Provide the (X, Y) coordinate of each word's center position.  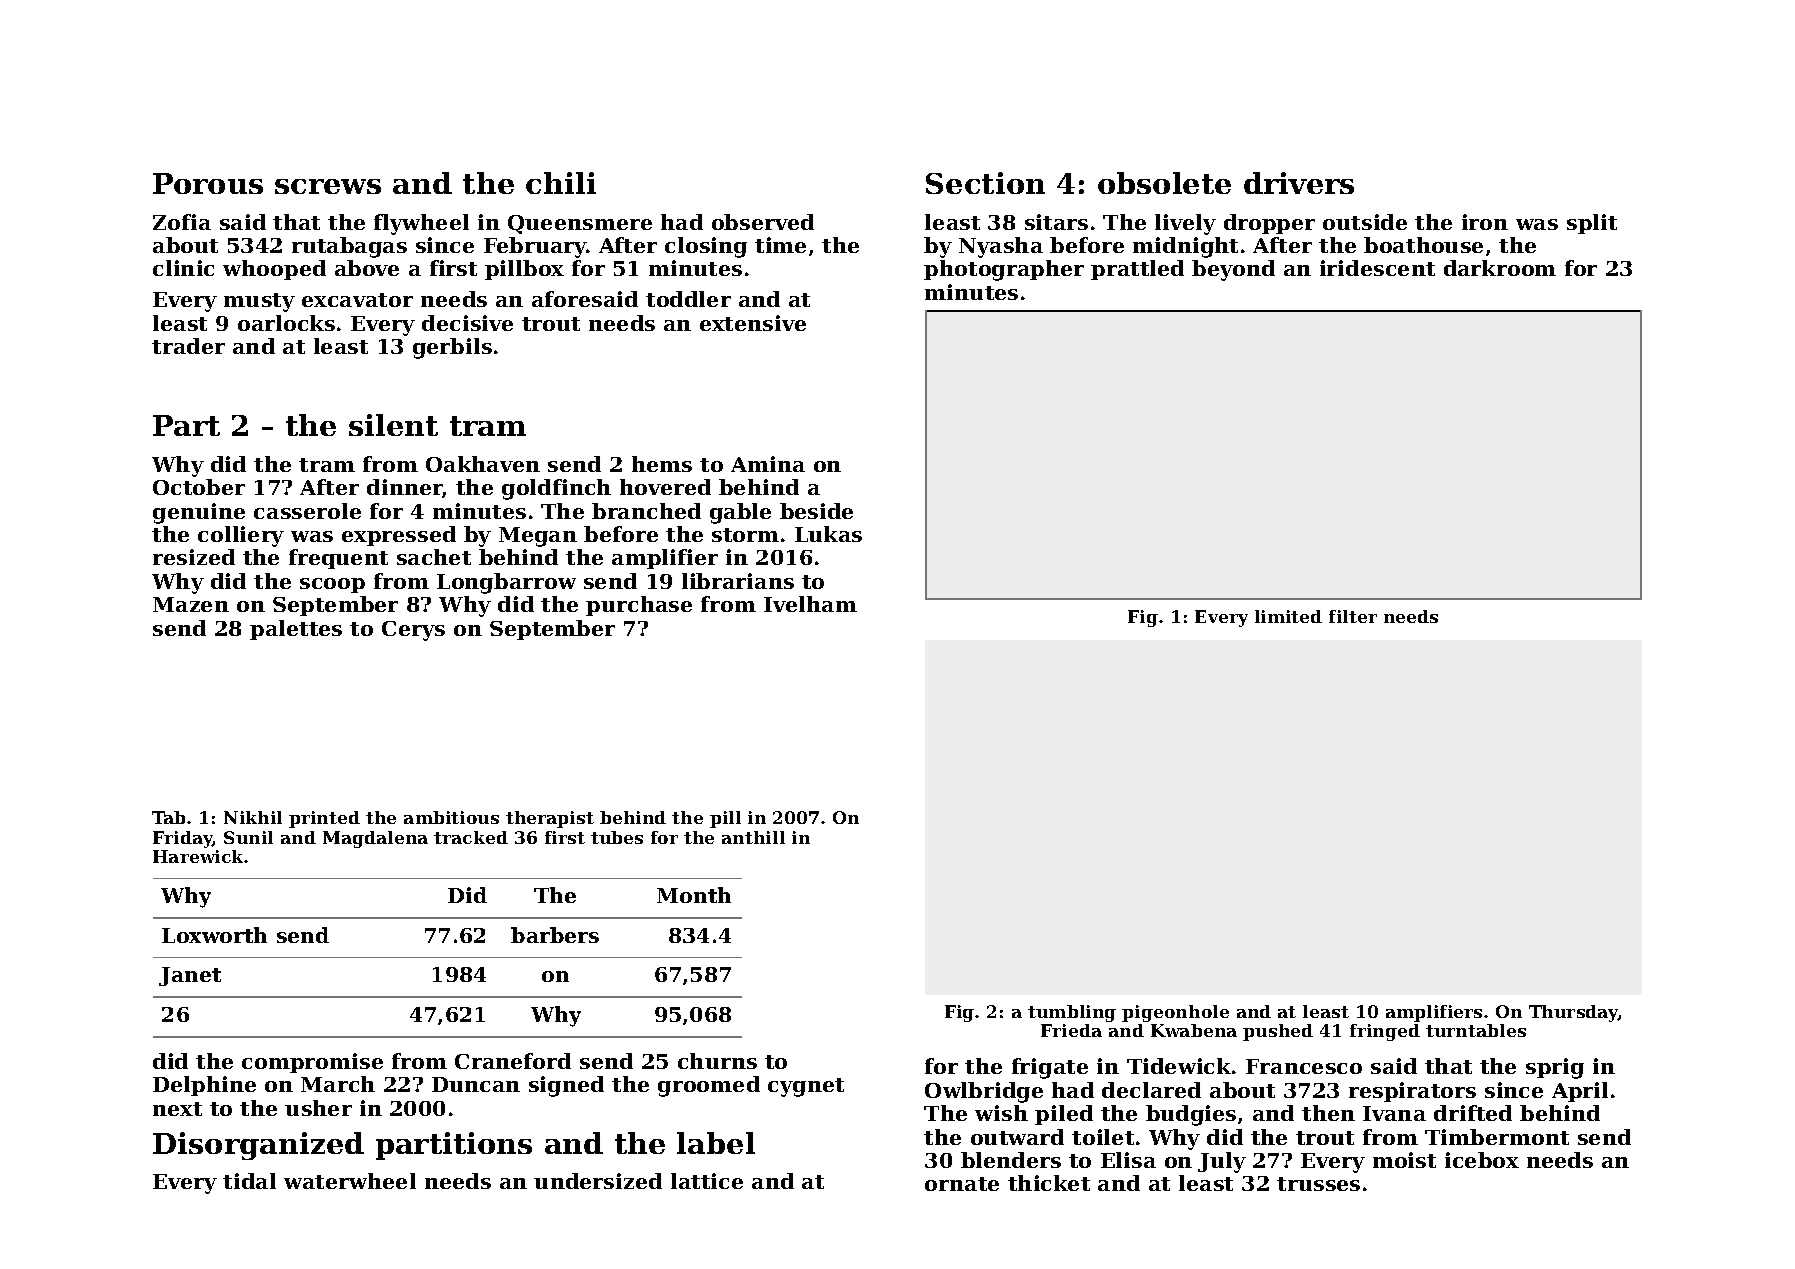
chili (561, 183)
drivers (1299, 183)
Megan (538, 537)
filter (1353, 616)
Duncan (476, 1084)
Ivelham (810, 604)
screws (328, 186)
